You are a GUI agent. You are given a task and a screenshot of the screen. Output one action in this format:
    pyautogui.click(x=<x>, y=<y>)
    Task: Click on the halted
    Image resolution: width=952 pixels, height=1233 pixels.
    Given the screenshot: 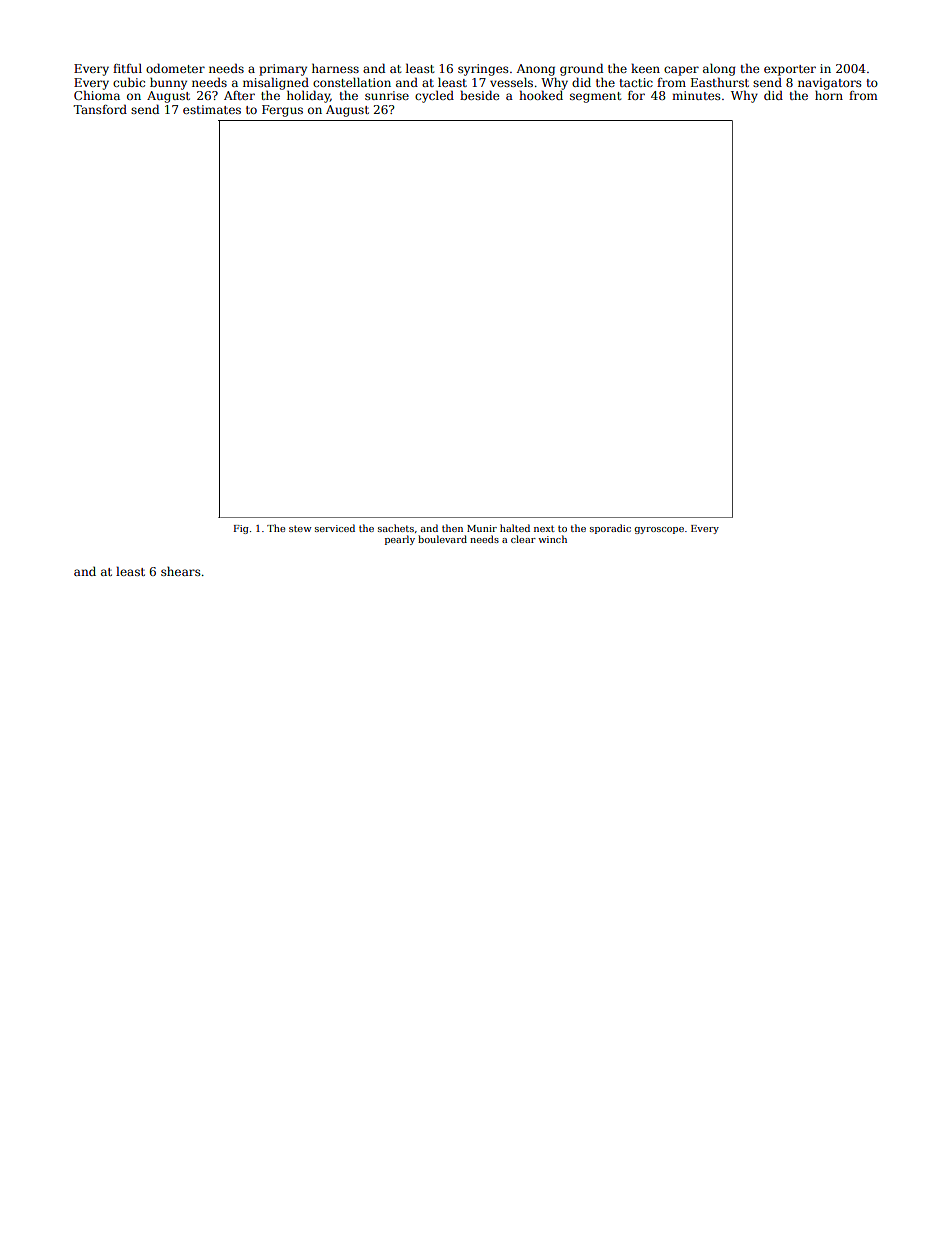 What is the action you would take?
    pyautogui.click(x=515, y=528)
